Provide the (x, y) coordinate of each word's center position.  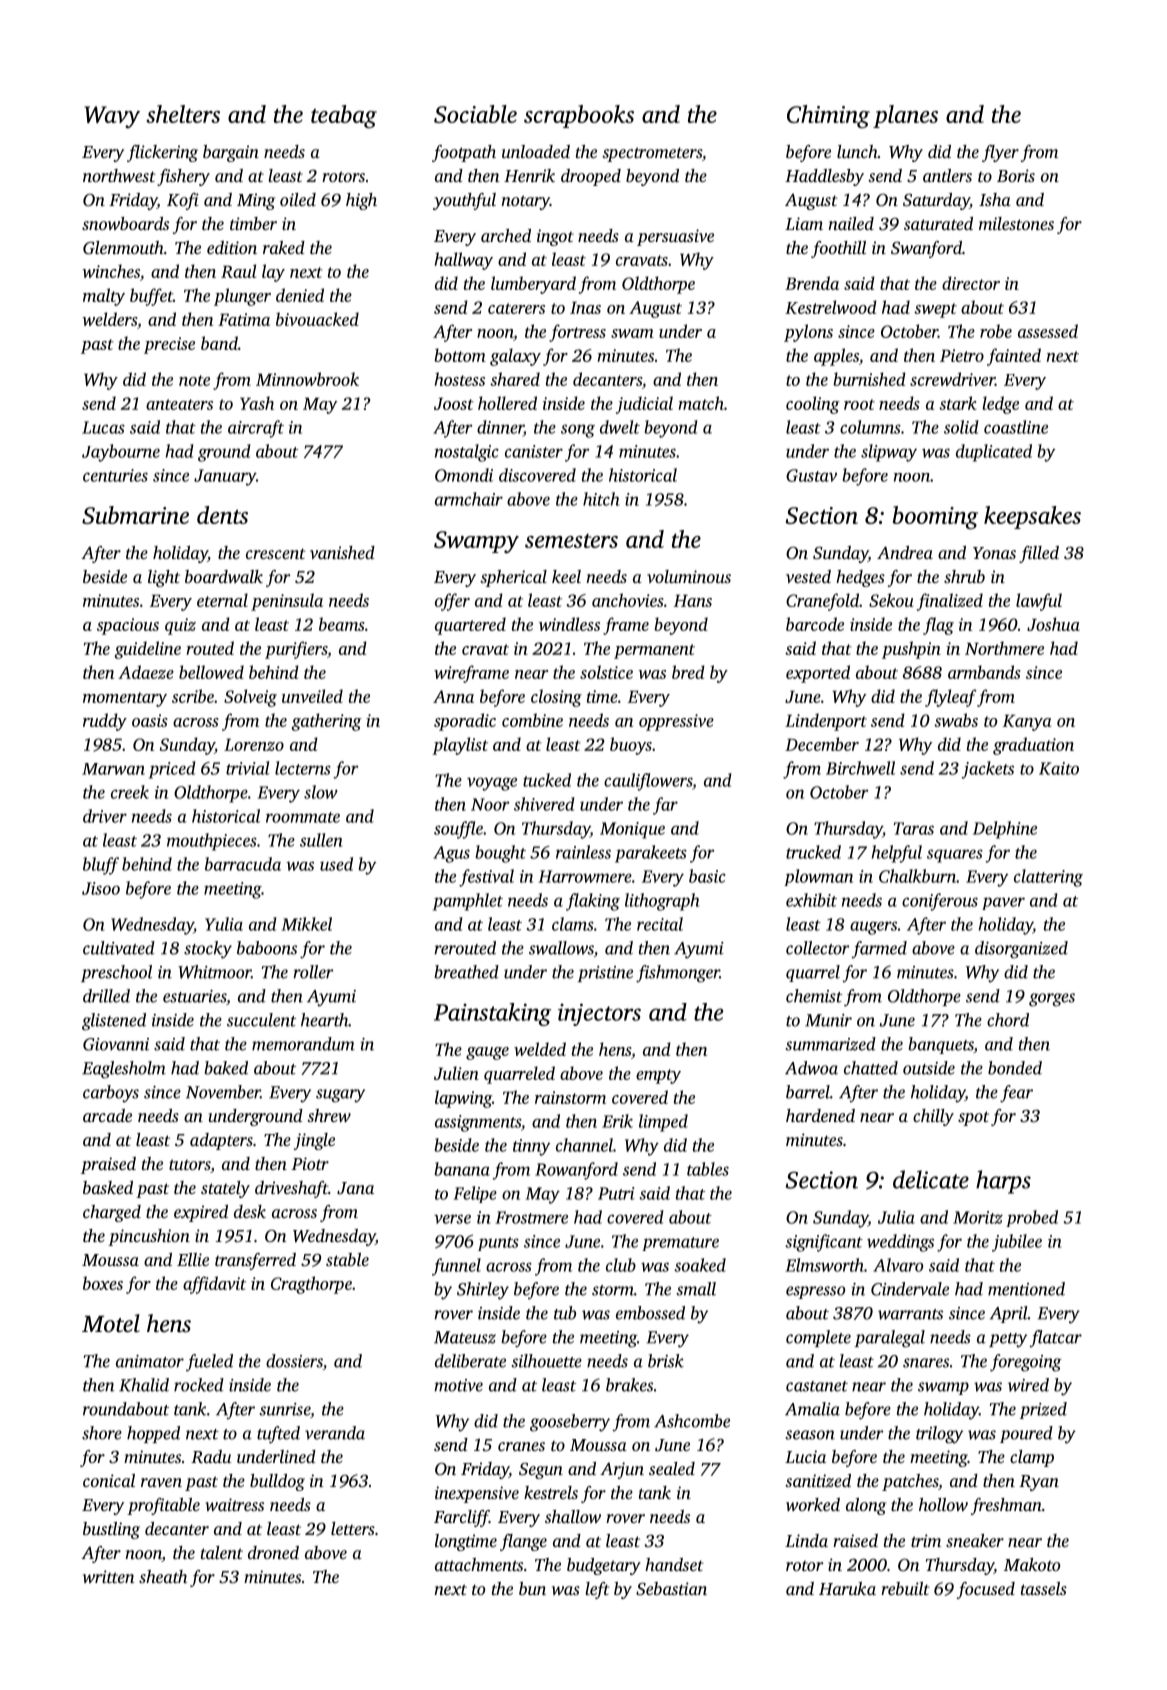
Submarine (135, 515)
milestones (1016, 223)
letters (353, 1528)
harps (1003, 1182)
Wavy (112, 117)
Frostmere (531, 1217)
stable (347, 1259)
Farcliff (461, 1518)
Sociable (475, 114)
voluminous (689, 576)
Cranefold (822, 602)
